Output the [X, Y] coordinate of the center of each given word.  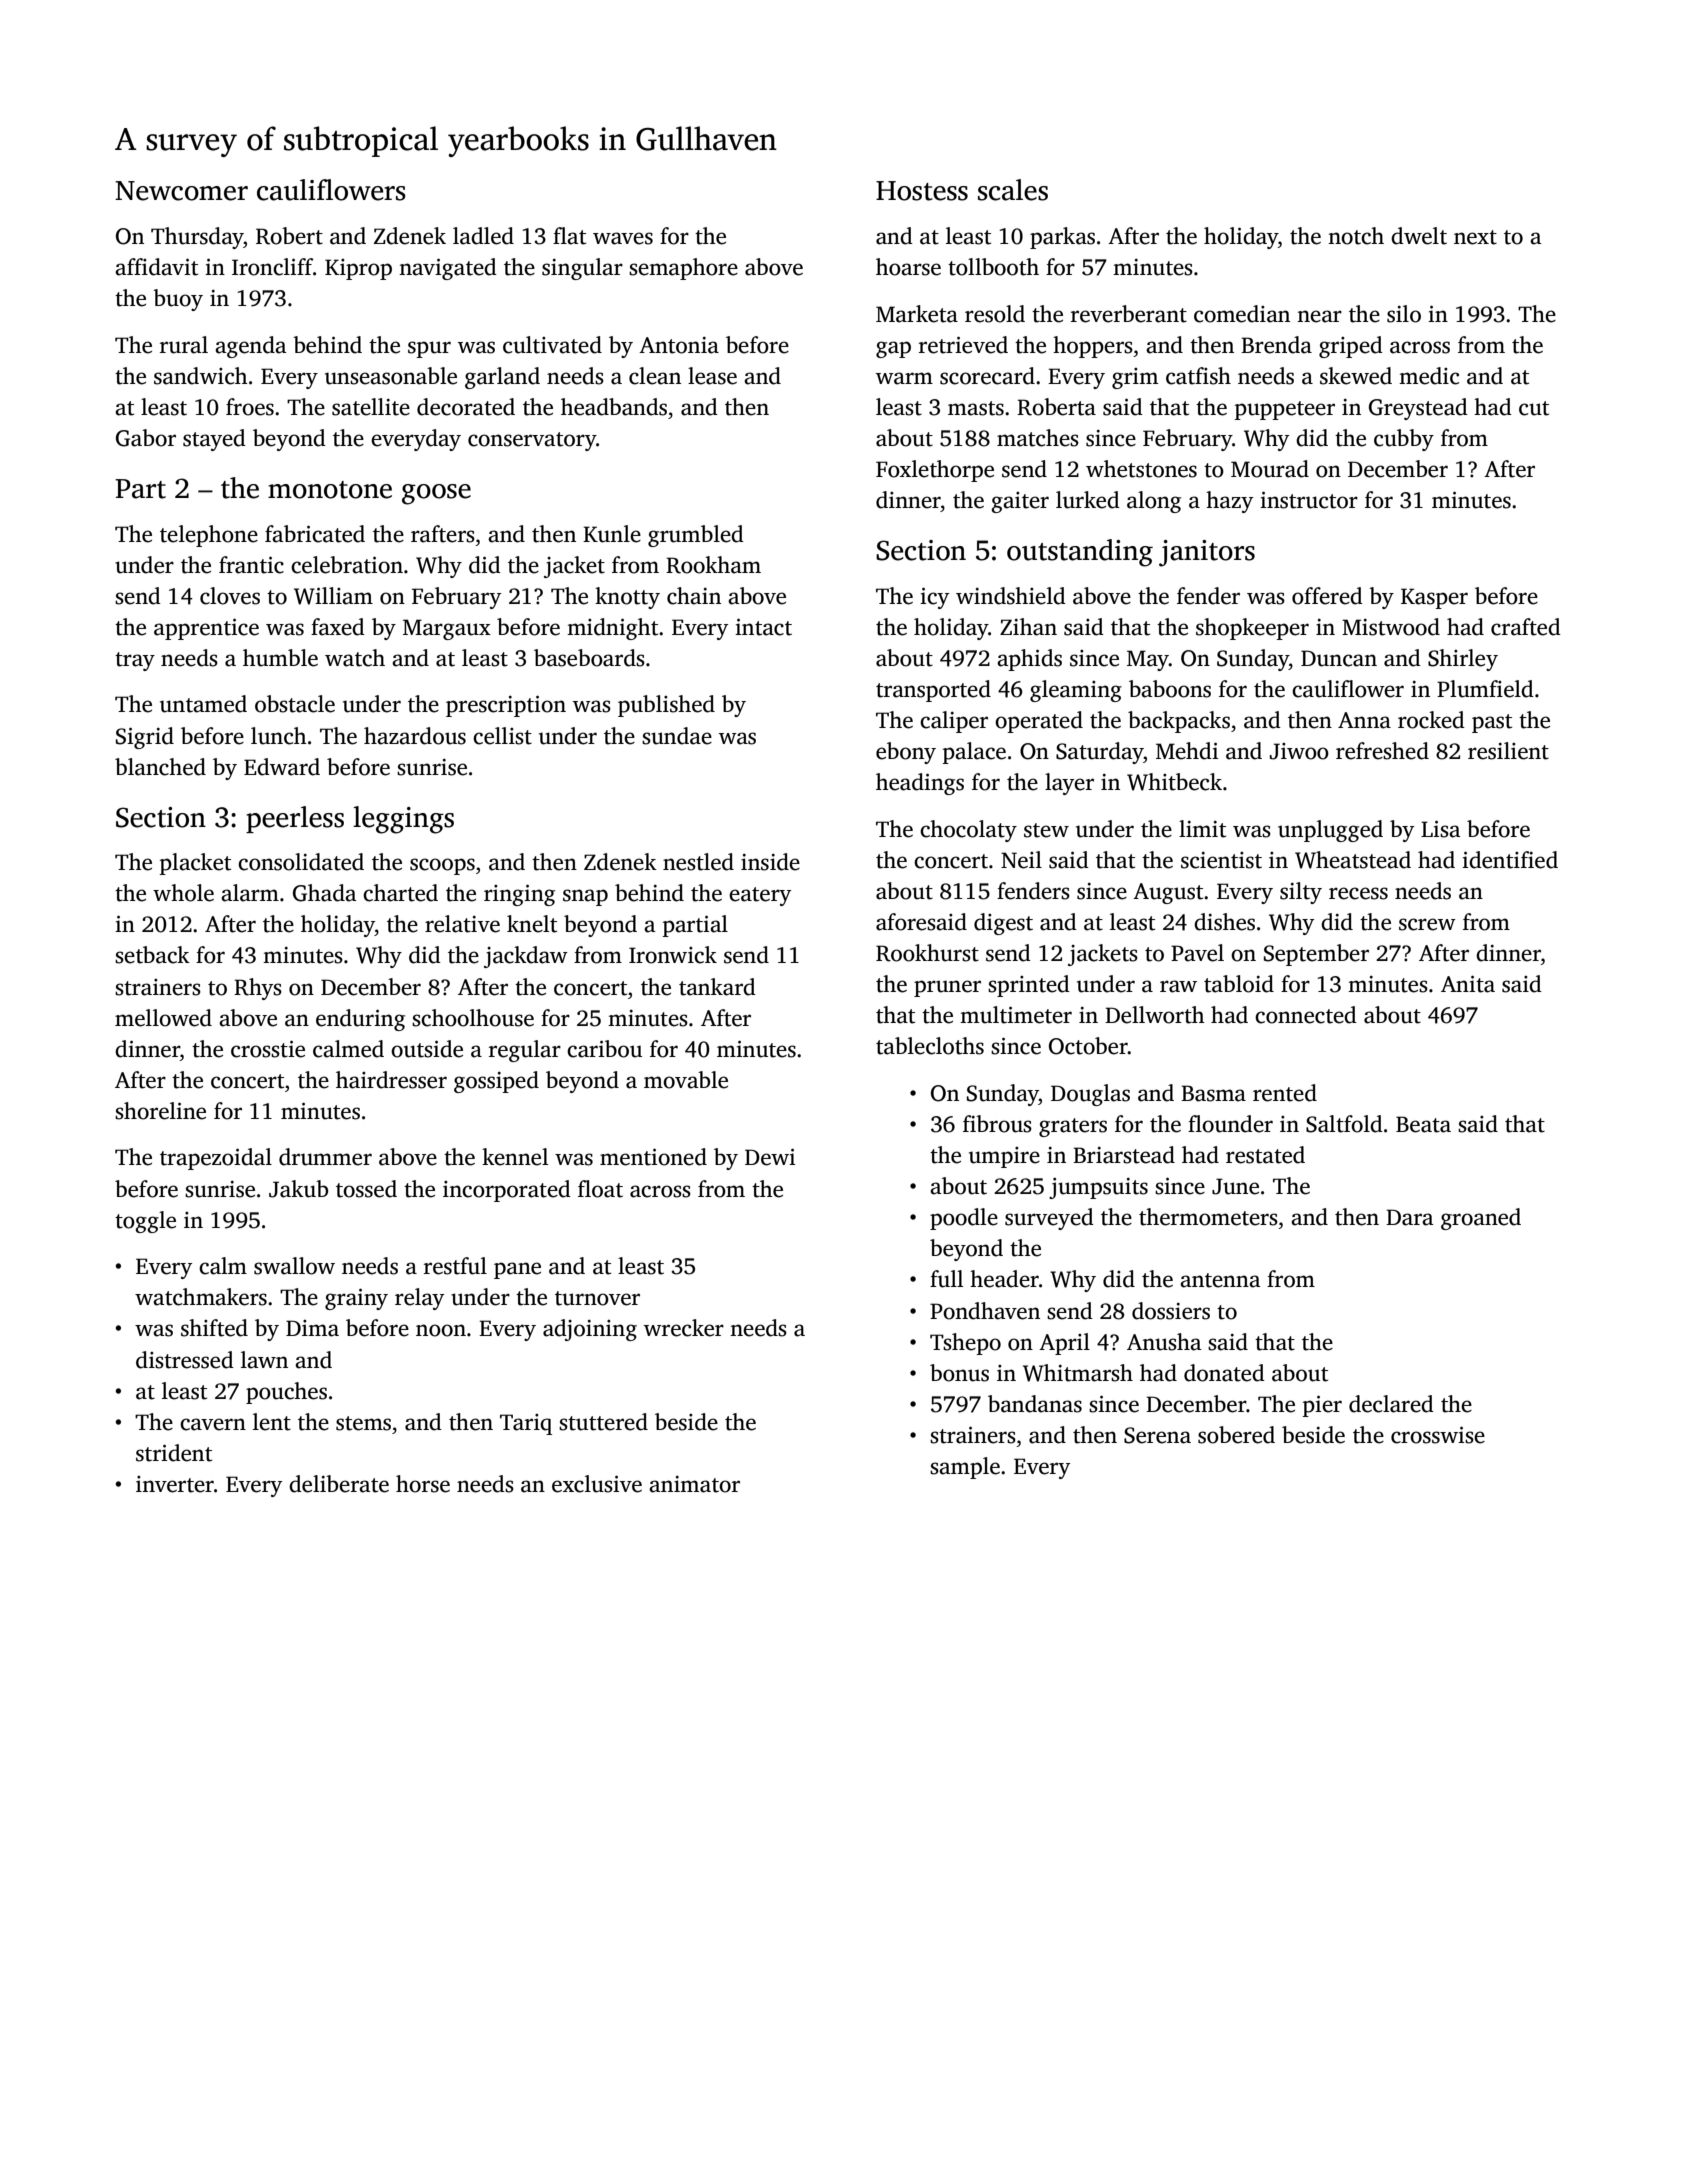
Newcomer [181, 191]
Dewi [770, 1157]
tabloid [1239, 984]
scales [1013, 190]
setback [152, 955]
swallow [294, 1266]
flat [569, 236]
